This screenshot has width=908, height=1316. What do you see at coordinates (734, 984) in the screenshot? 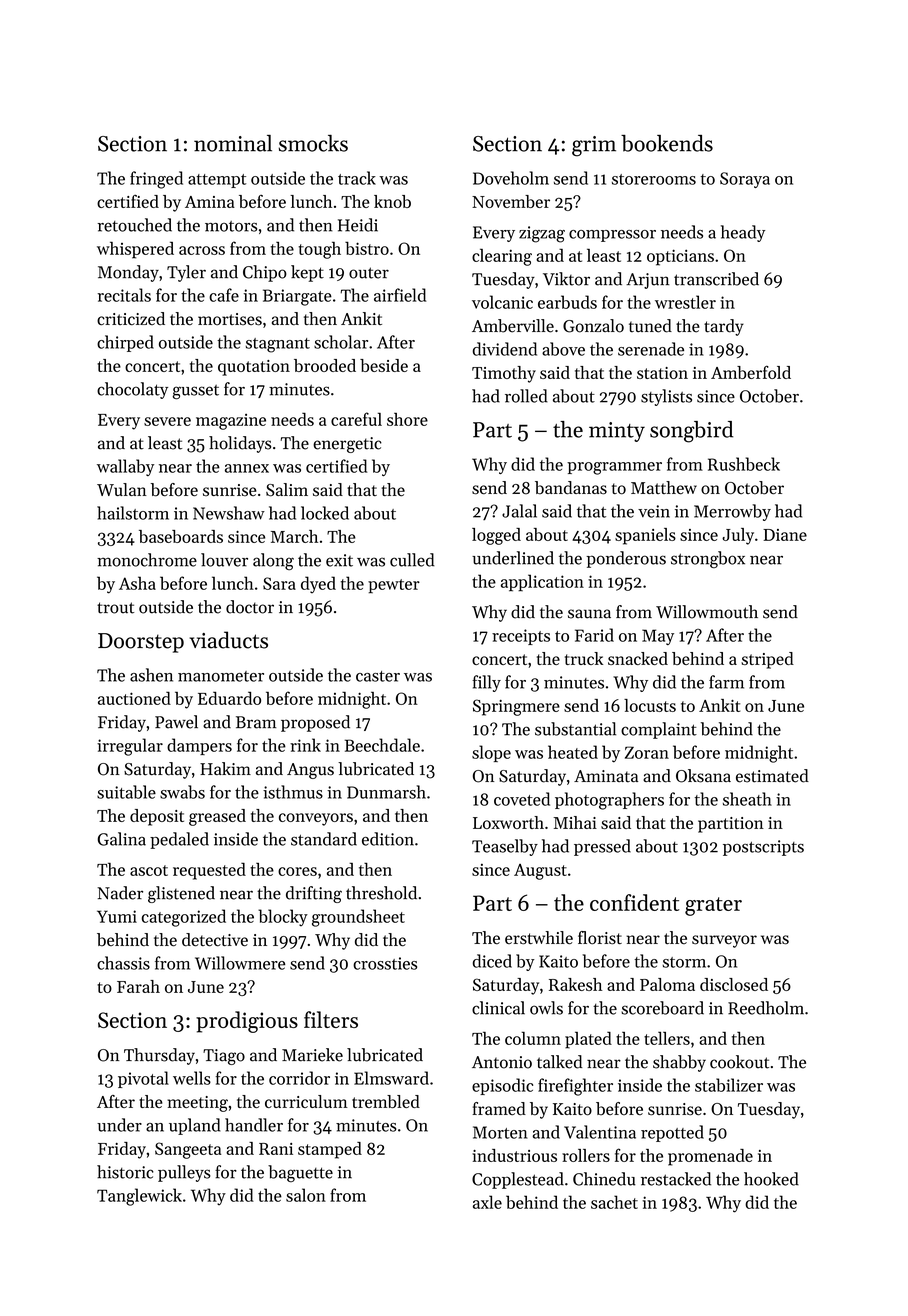
I see `disclosed` at bounding box center [734, 984].
